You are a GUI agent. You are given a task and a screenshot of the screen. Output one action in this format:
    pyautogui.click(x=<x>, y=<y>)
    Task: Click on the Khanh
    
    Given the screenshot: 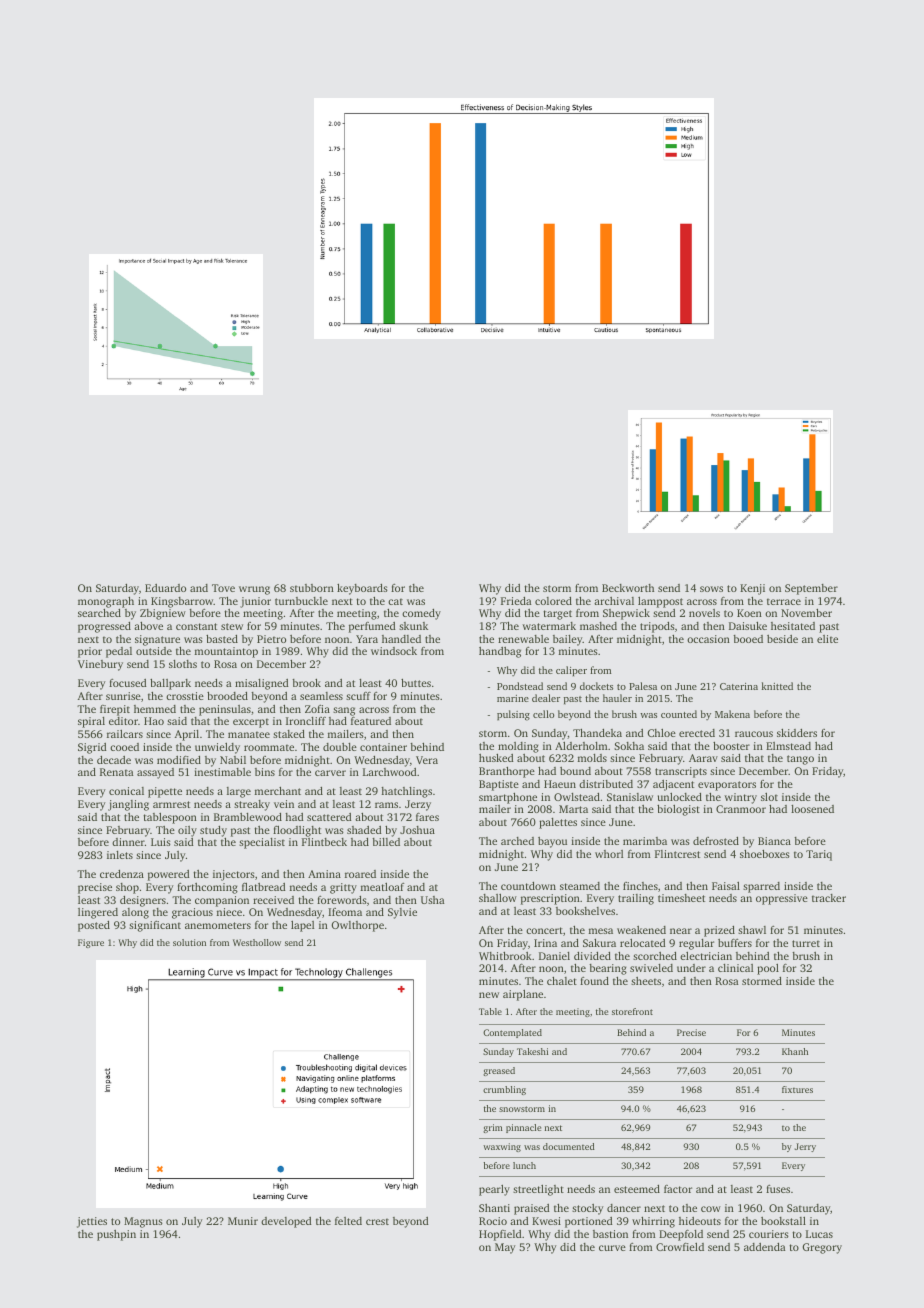 What is the action you would take?
    pyautogui.click(x=795, y=1051)
